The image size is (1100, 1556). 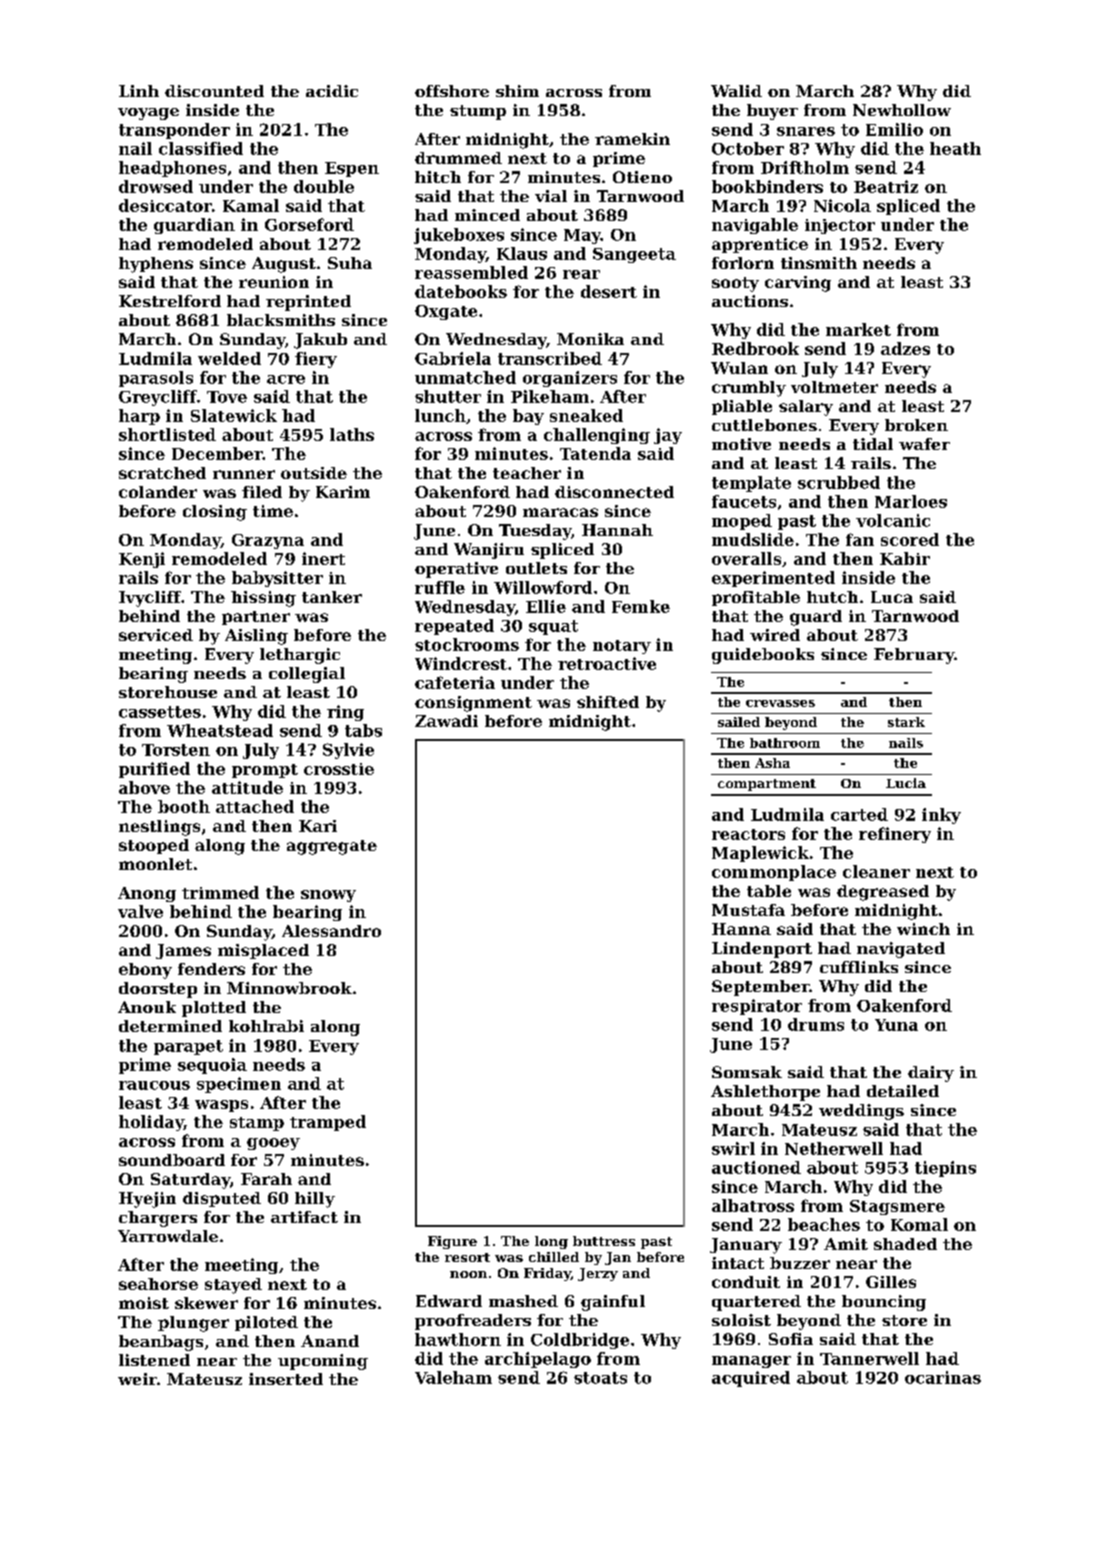 I want to click on winch, so click(x=923, y=929).
